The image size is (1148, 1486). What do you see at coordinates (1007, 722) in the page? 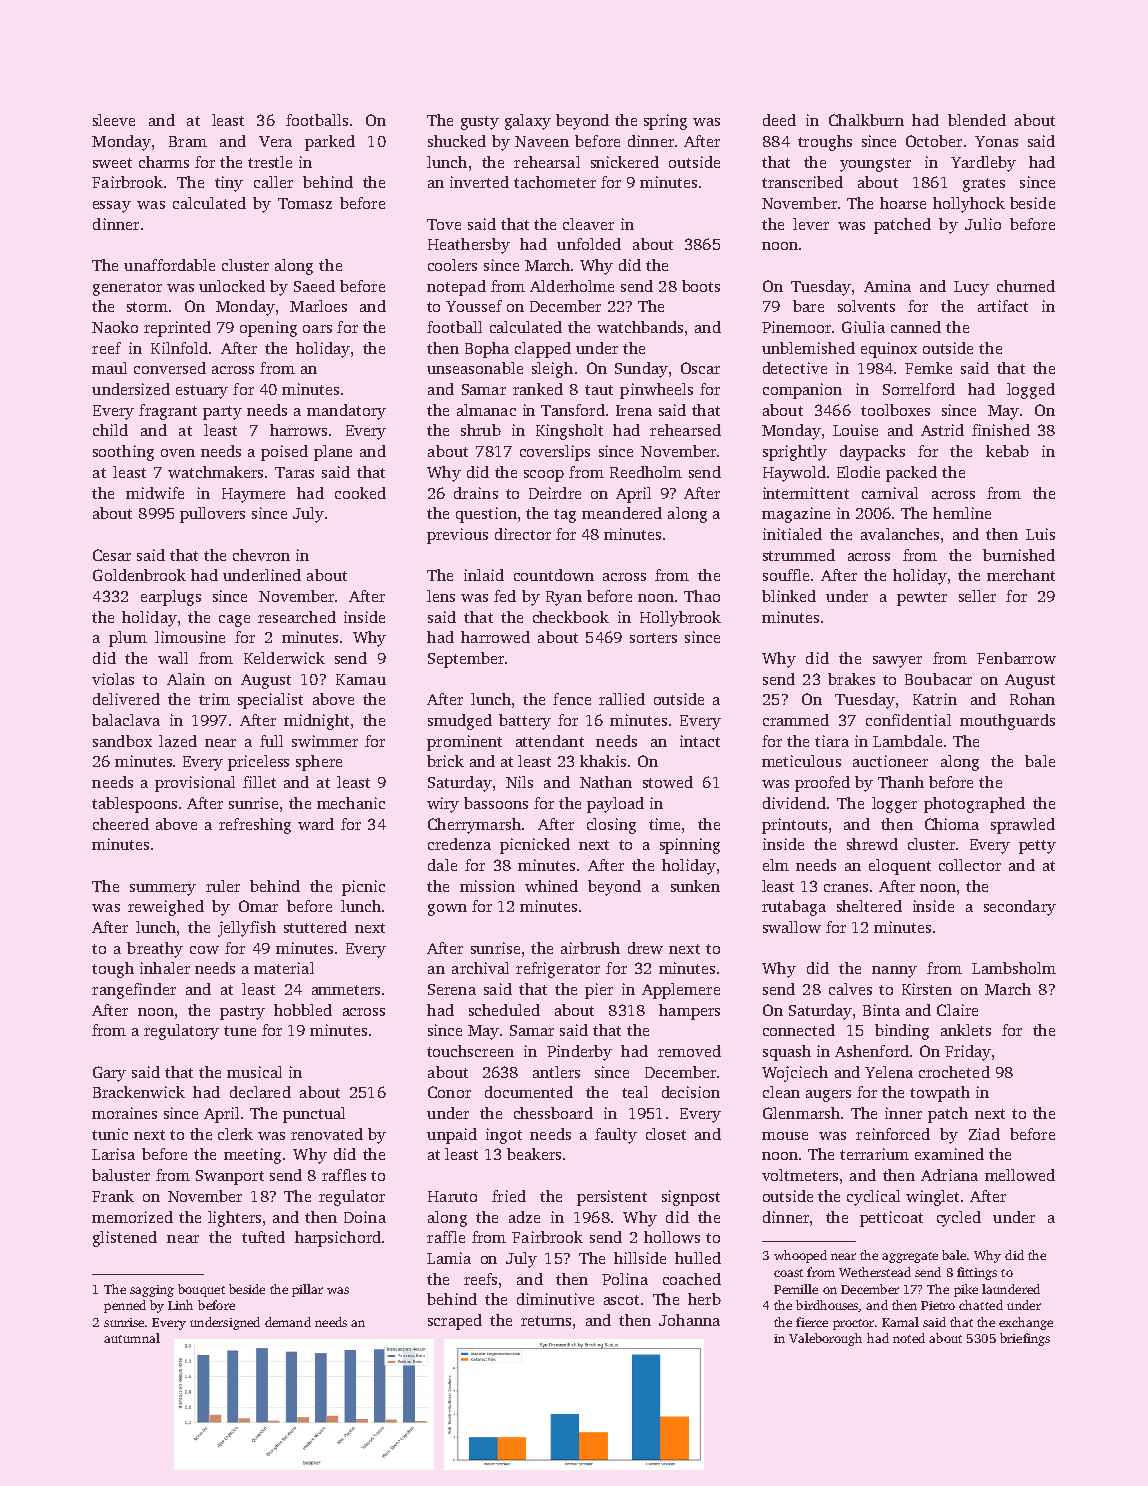
I see `mouthguards` at bounding box center [1007, 722].
